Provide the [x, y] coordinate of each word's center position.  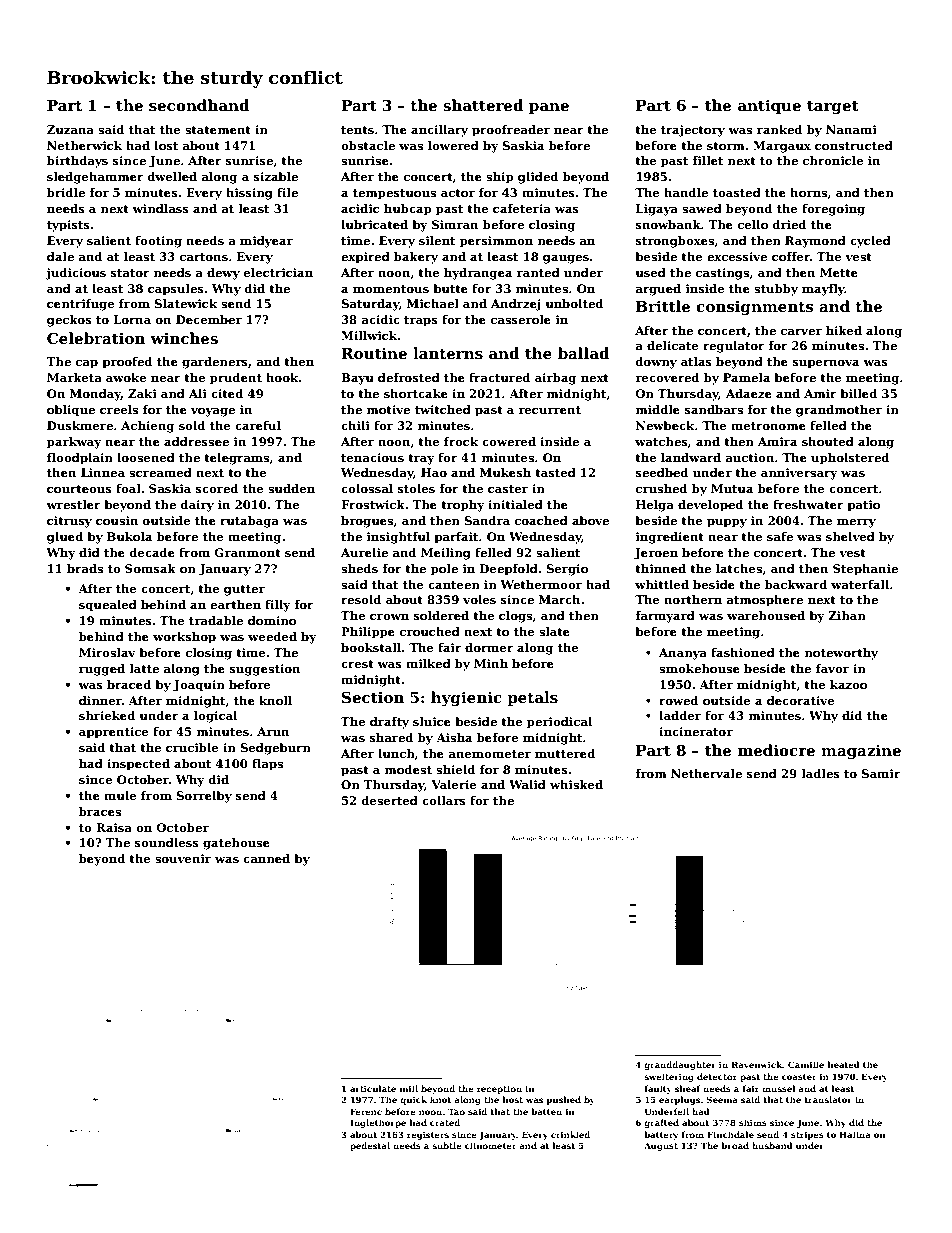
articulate [373, 1088]
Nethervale [706, 773]
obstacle [368, 145]
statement [218, 130]
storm [726, 146]
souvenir [183, 858]
